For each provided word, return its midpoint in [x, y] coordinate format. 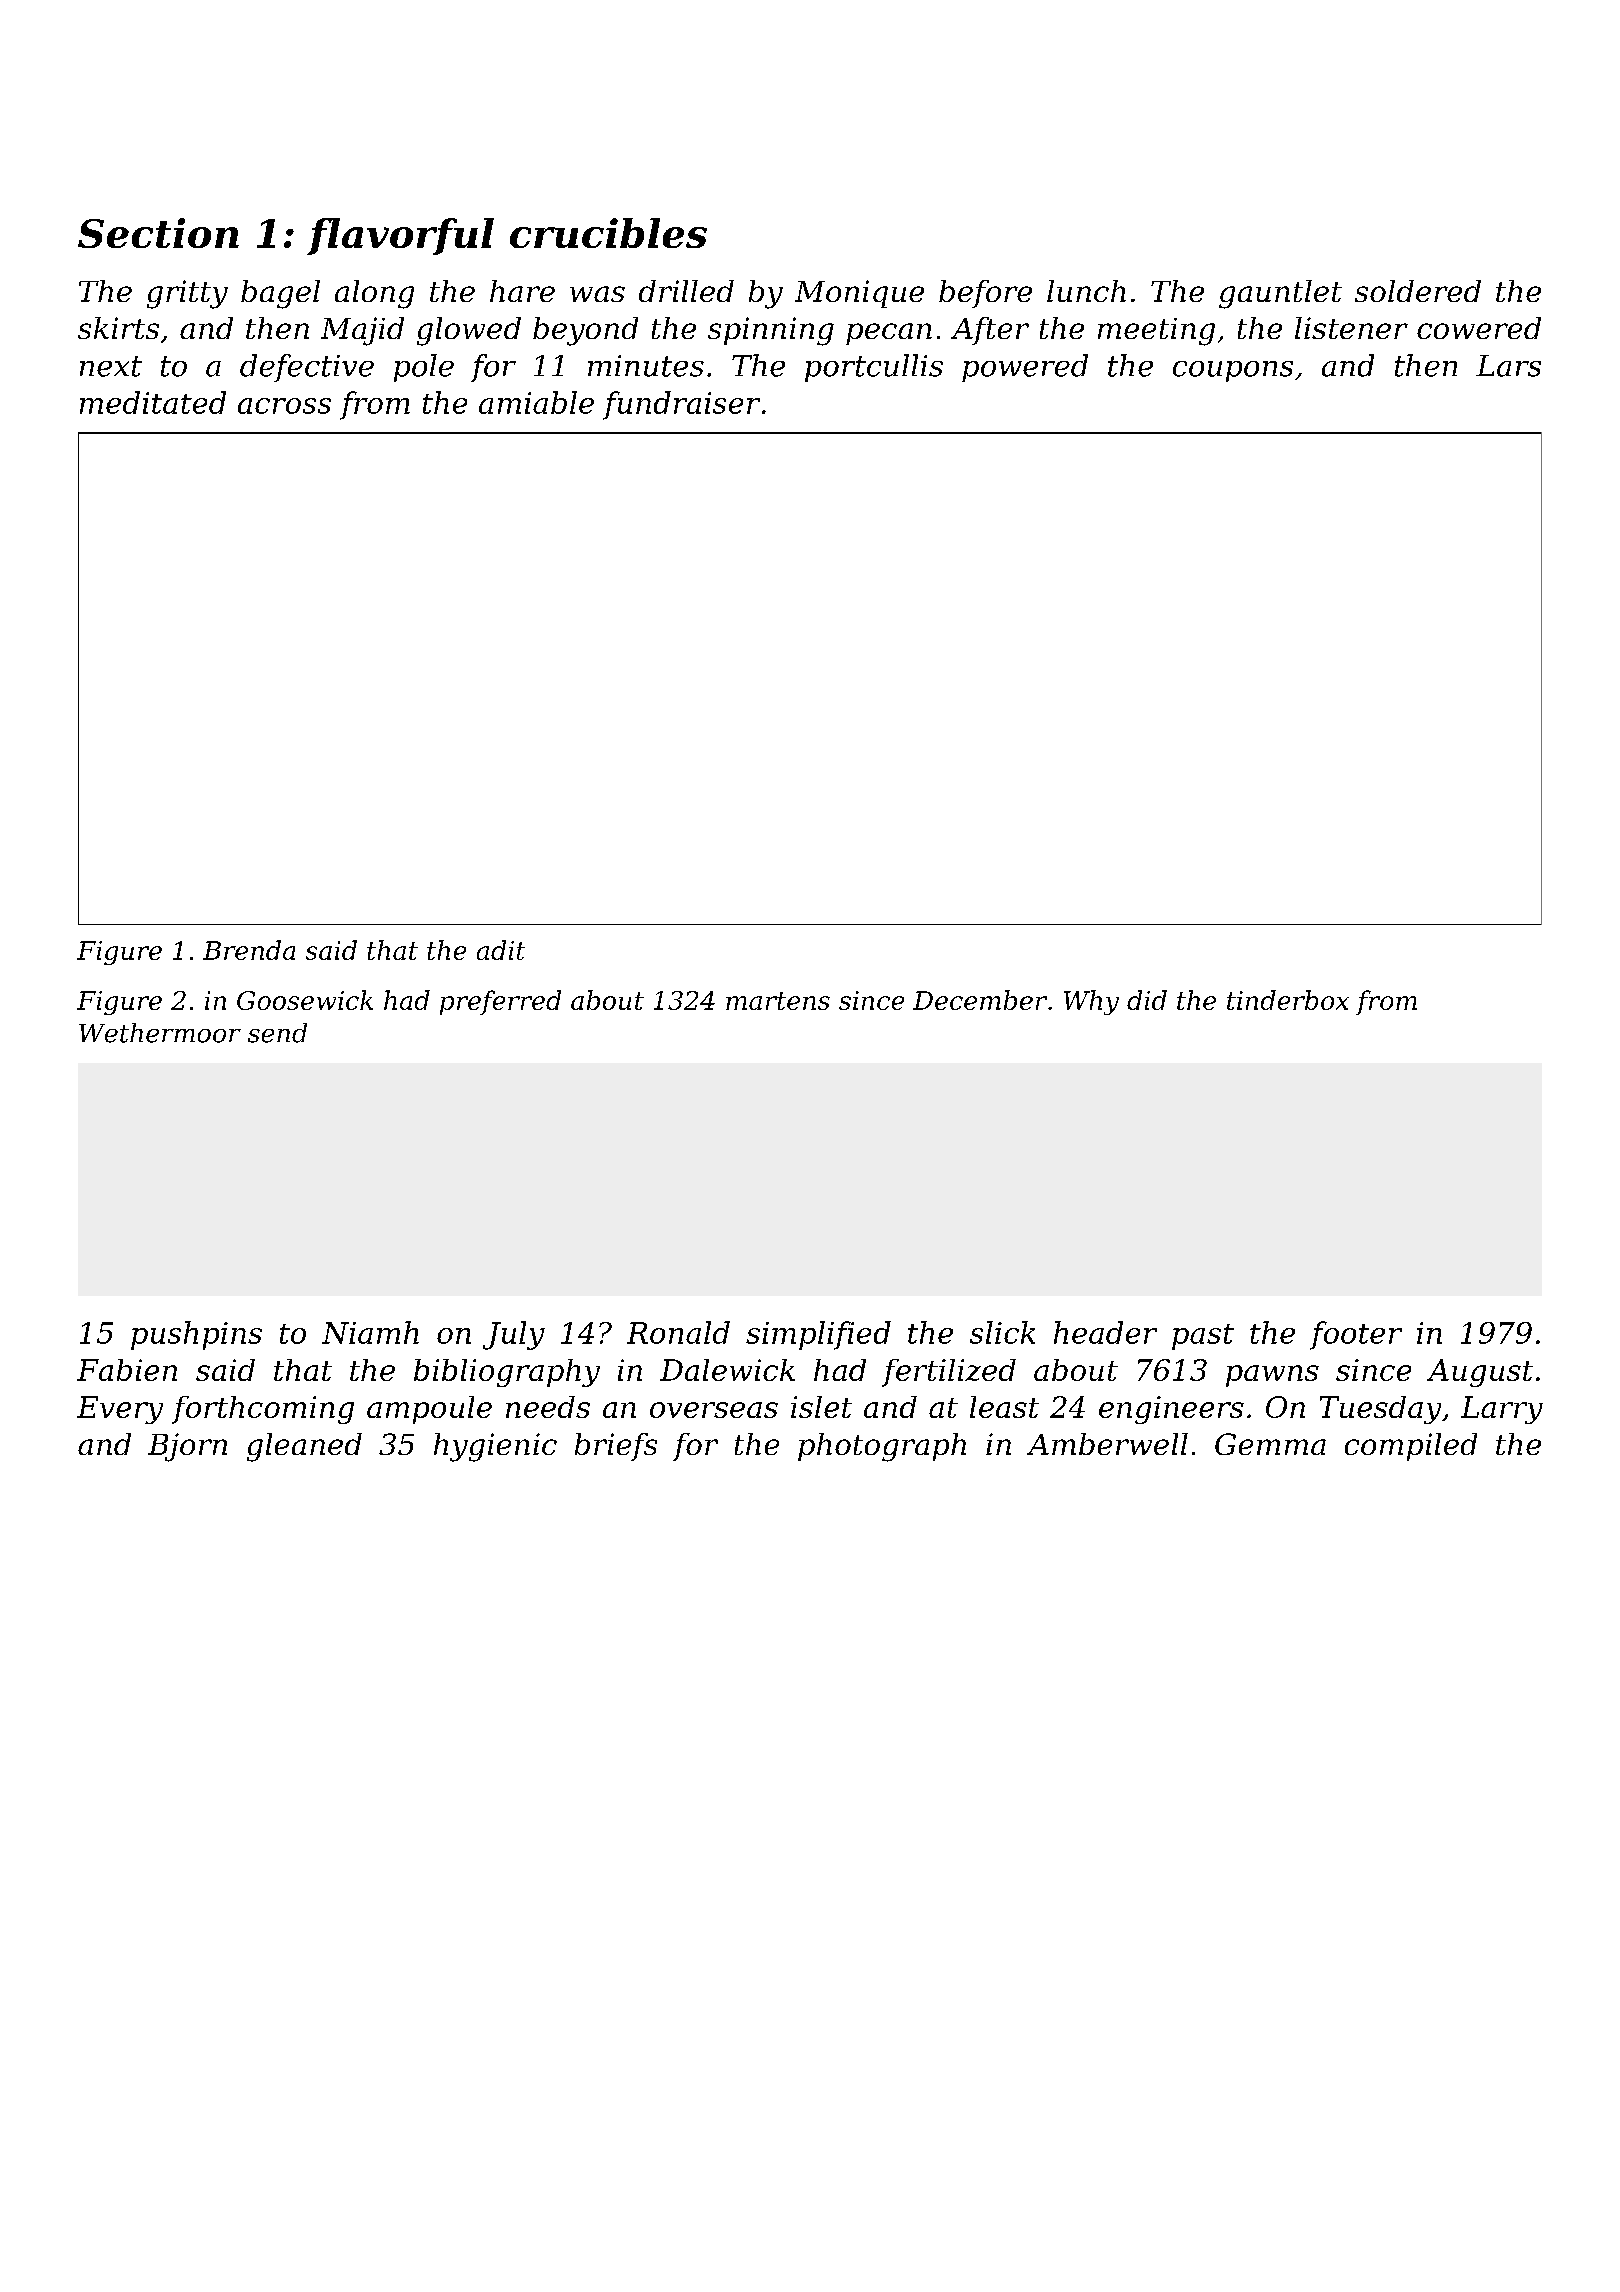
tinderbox [1288, 1000]
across [284, 406]
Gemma [1270, 1444]
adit [501, 950]
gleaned [304, 1447]
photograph [882, 1447]
